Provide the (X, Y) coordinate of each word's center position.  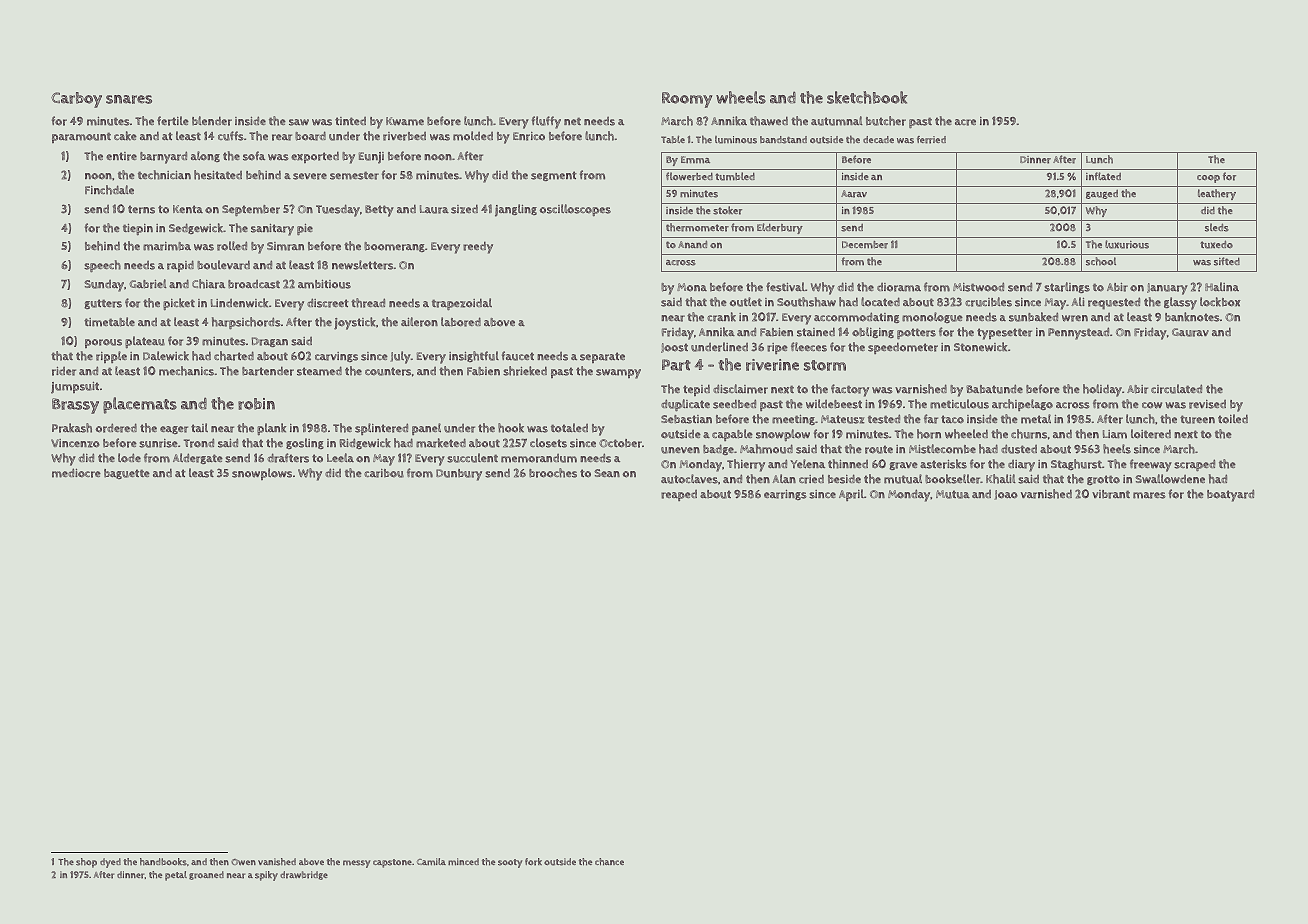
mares (1149, 495)
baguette (127, 474)
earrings (785, 495)
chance (609, 862)
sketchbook (867, 97)
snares (129, 99)
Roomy (687, 100)
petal (176, 876)
